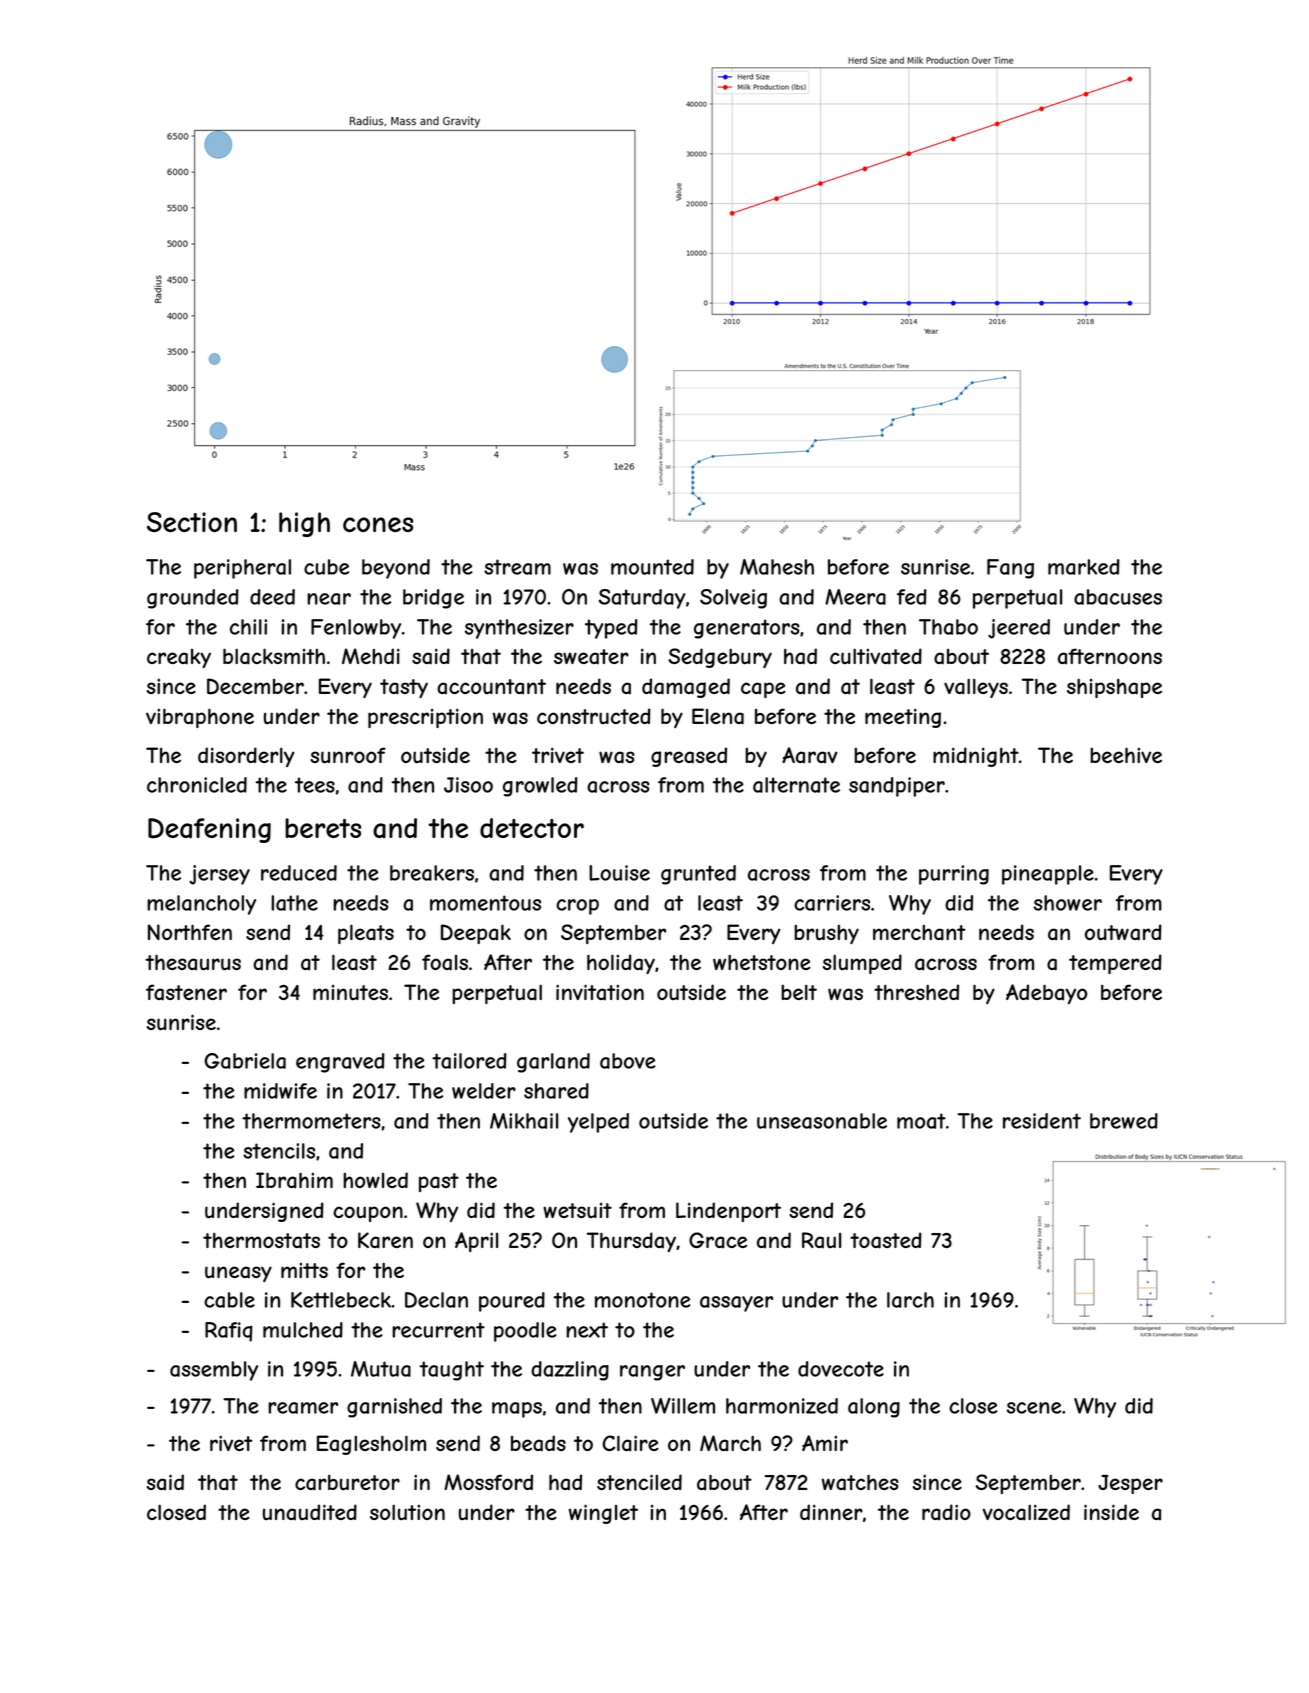 Image resolution: width=1309 pixels, height=1693 pixels. What do you see at coordinates (248, 627) in the image?
I see `chili` at bounding box center [248, 627].
